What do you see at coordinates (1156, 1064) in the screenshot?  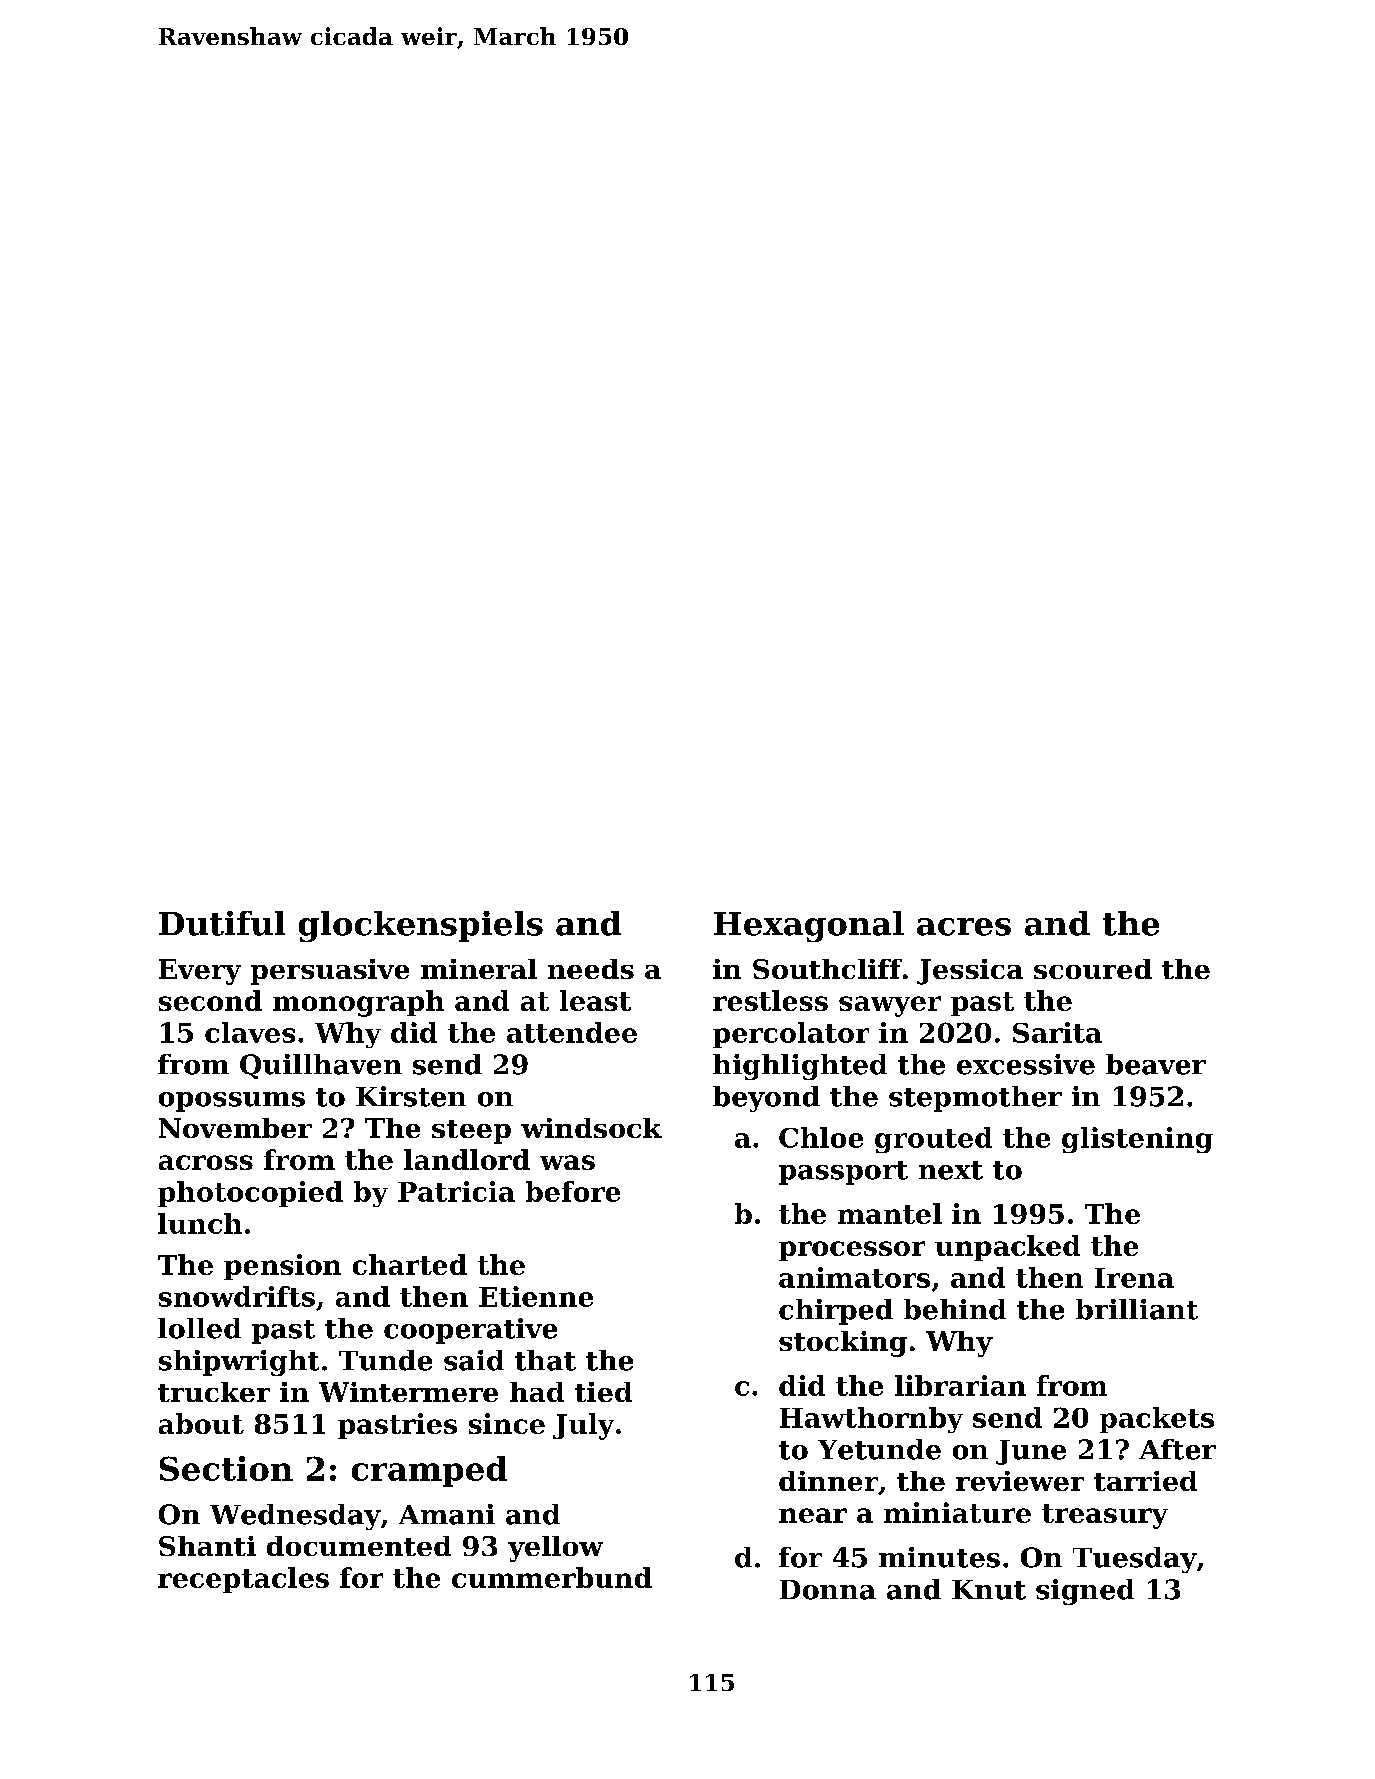 I see `beaver` at bounding box center [1156, 1064].
